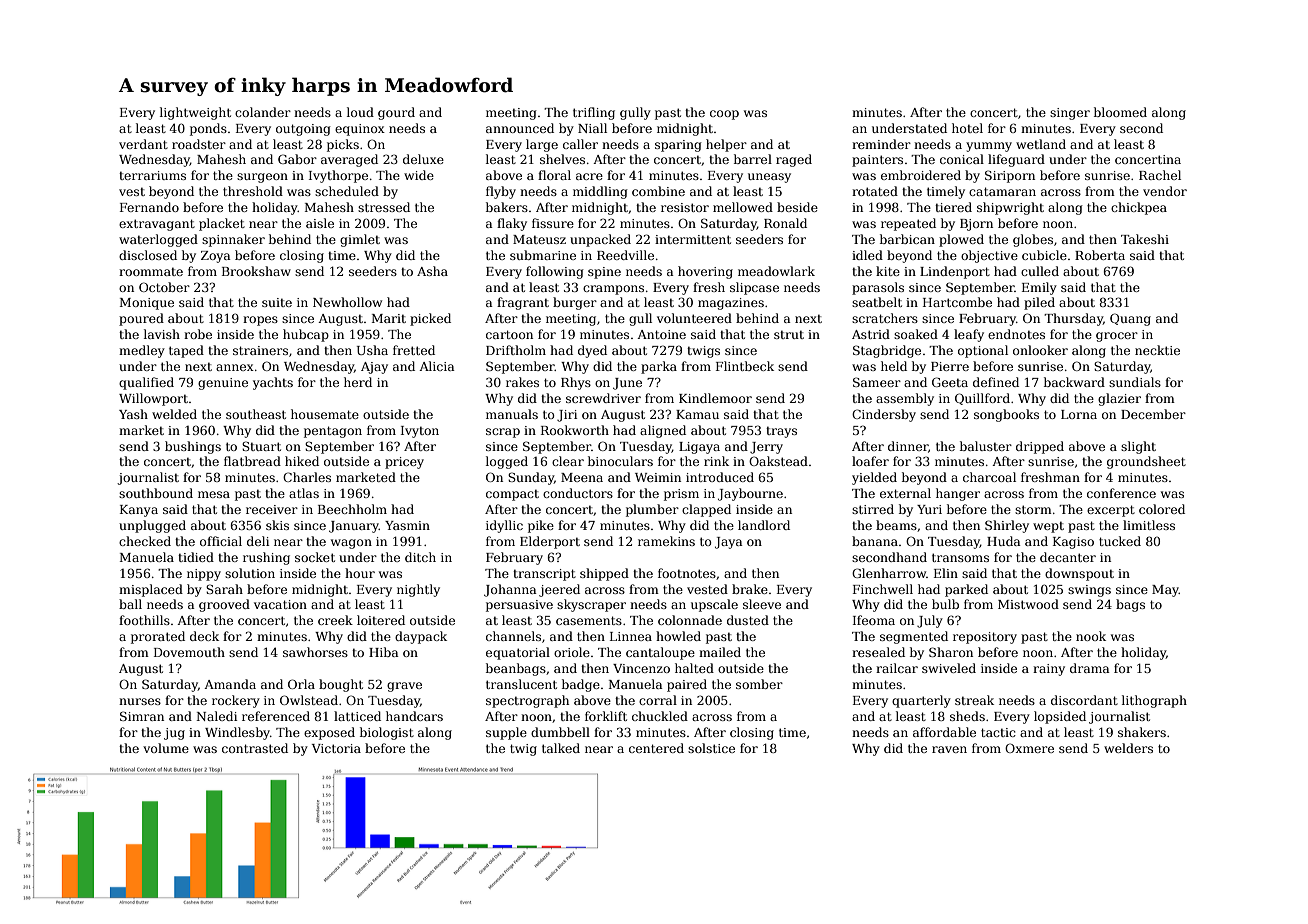 The height and width of the document is (924, 1308). I want to click on singer, so click(1070, 114).
